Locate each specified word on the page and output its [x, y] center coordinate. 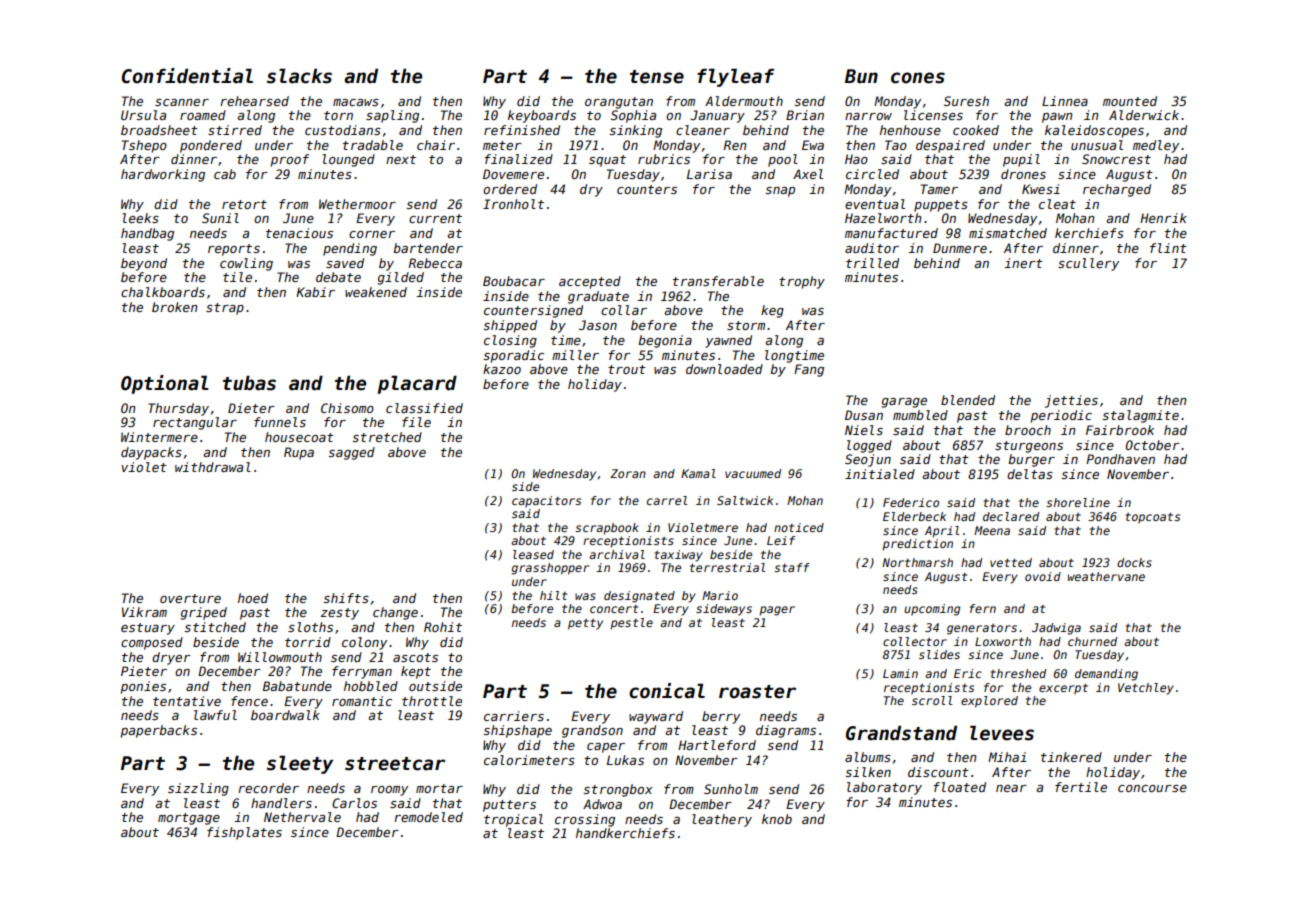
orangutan [619, 103]
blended [968, 400]
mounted [1130, 101]
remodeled [428, 817]
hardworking [163, 175]
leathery [722, 820]
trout [627, 369]
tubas [249, 383]
